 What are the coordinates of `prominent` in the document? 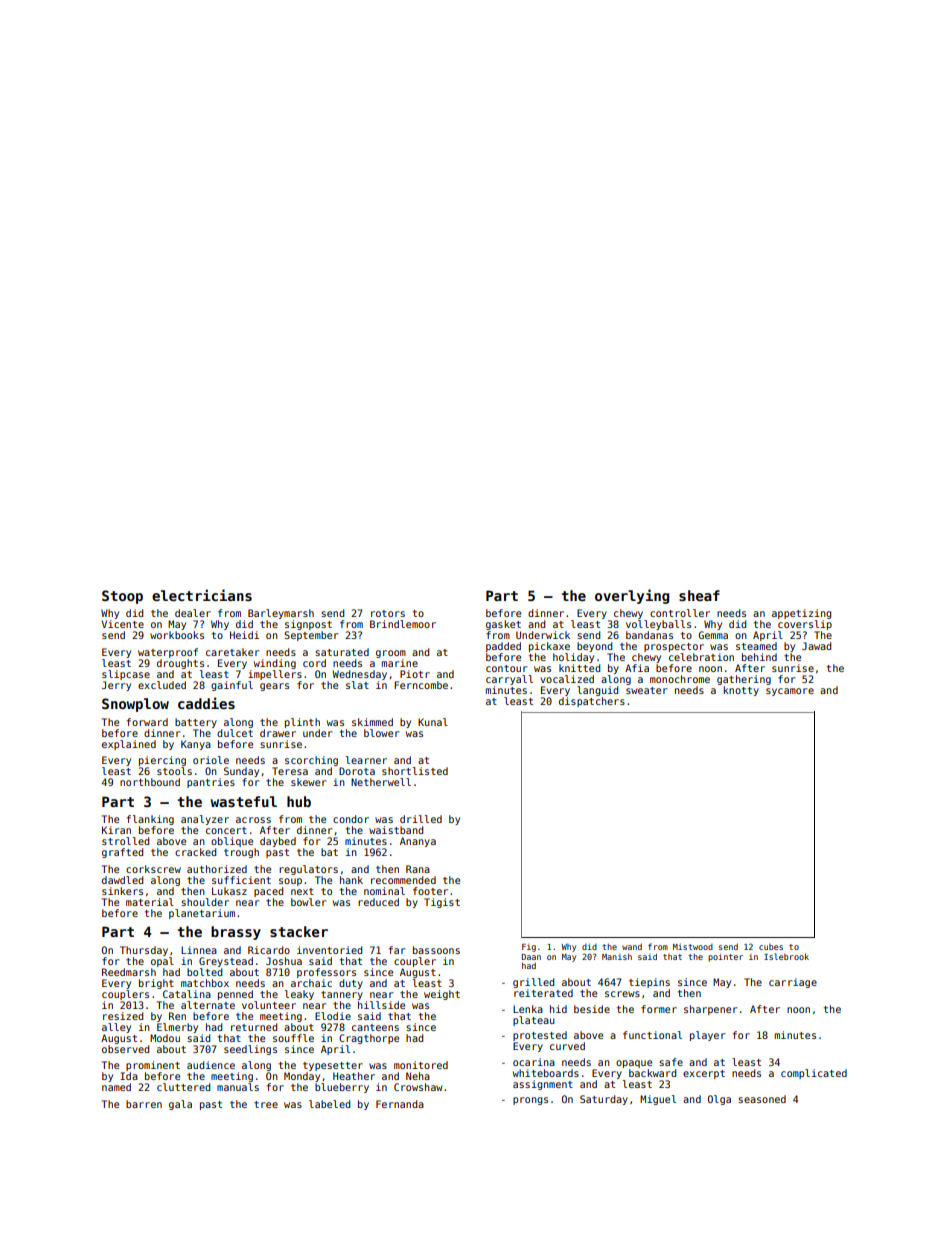 It's located at (153, 1066).
